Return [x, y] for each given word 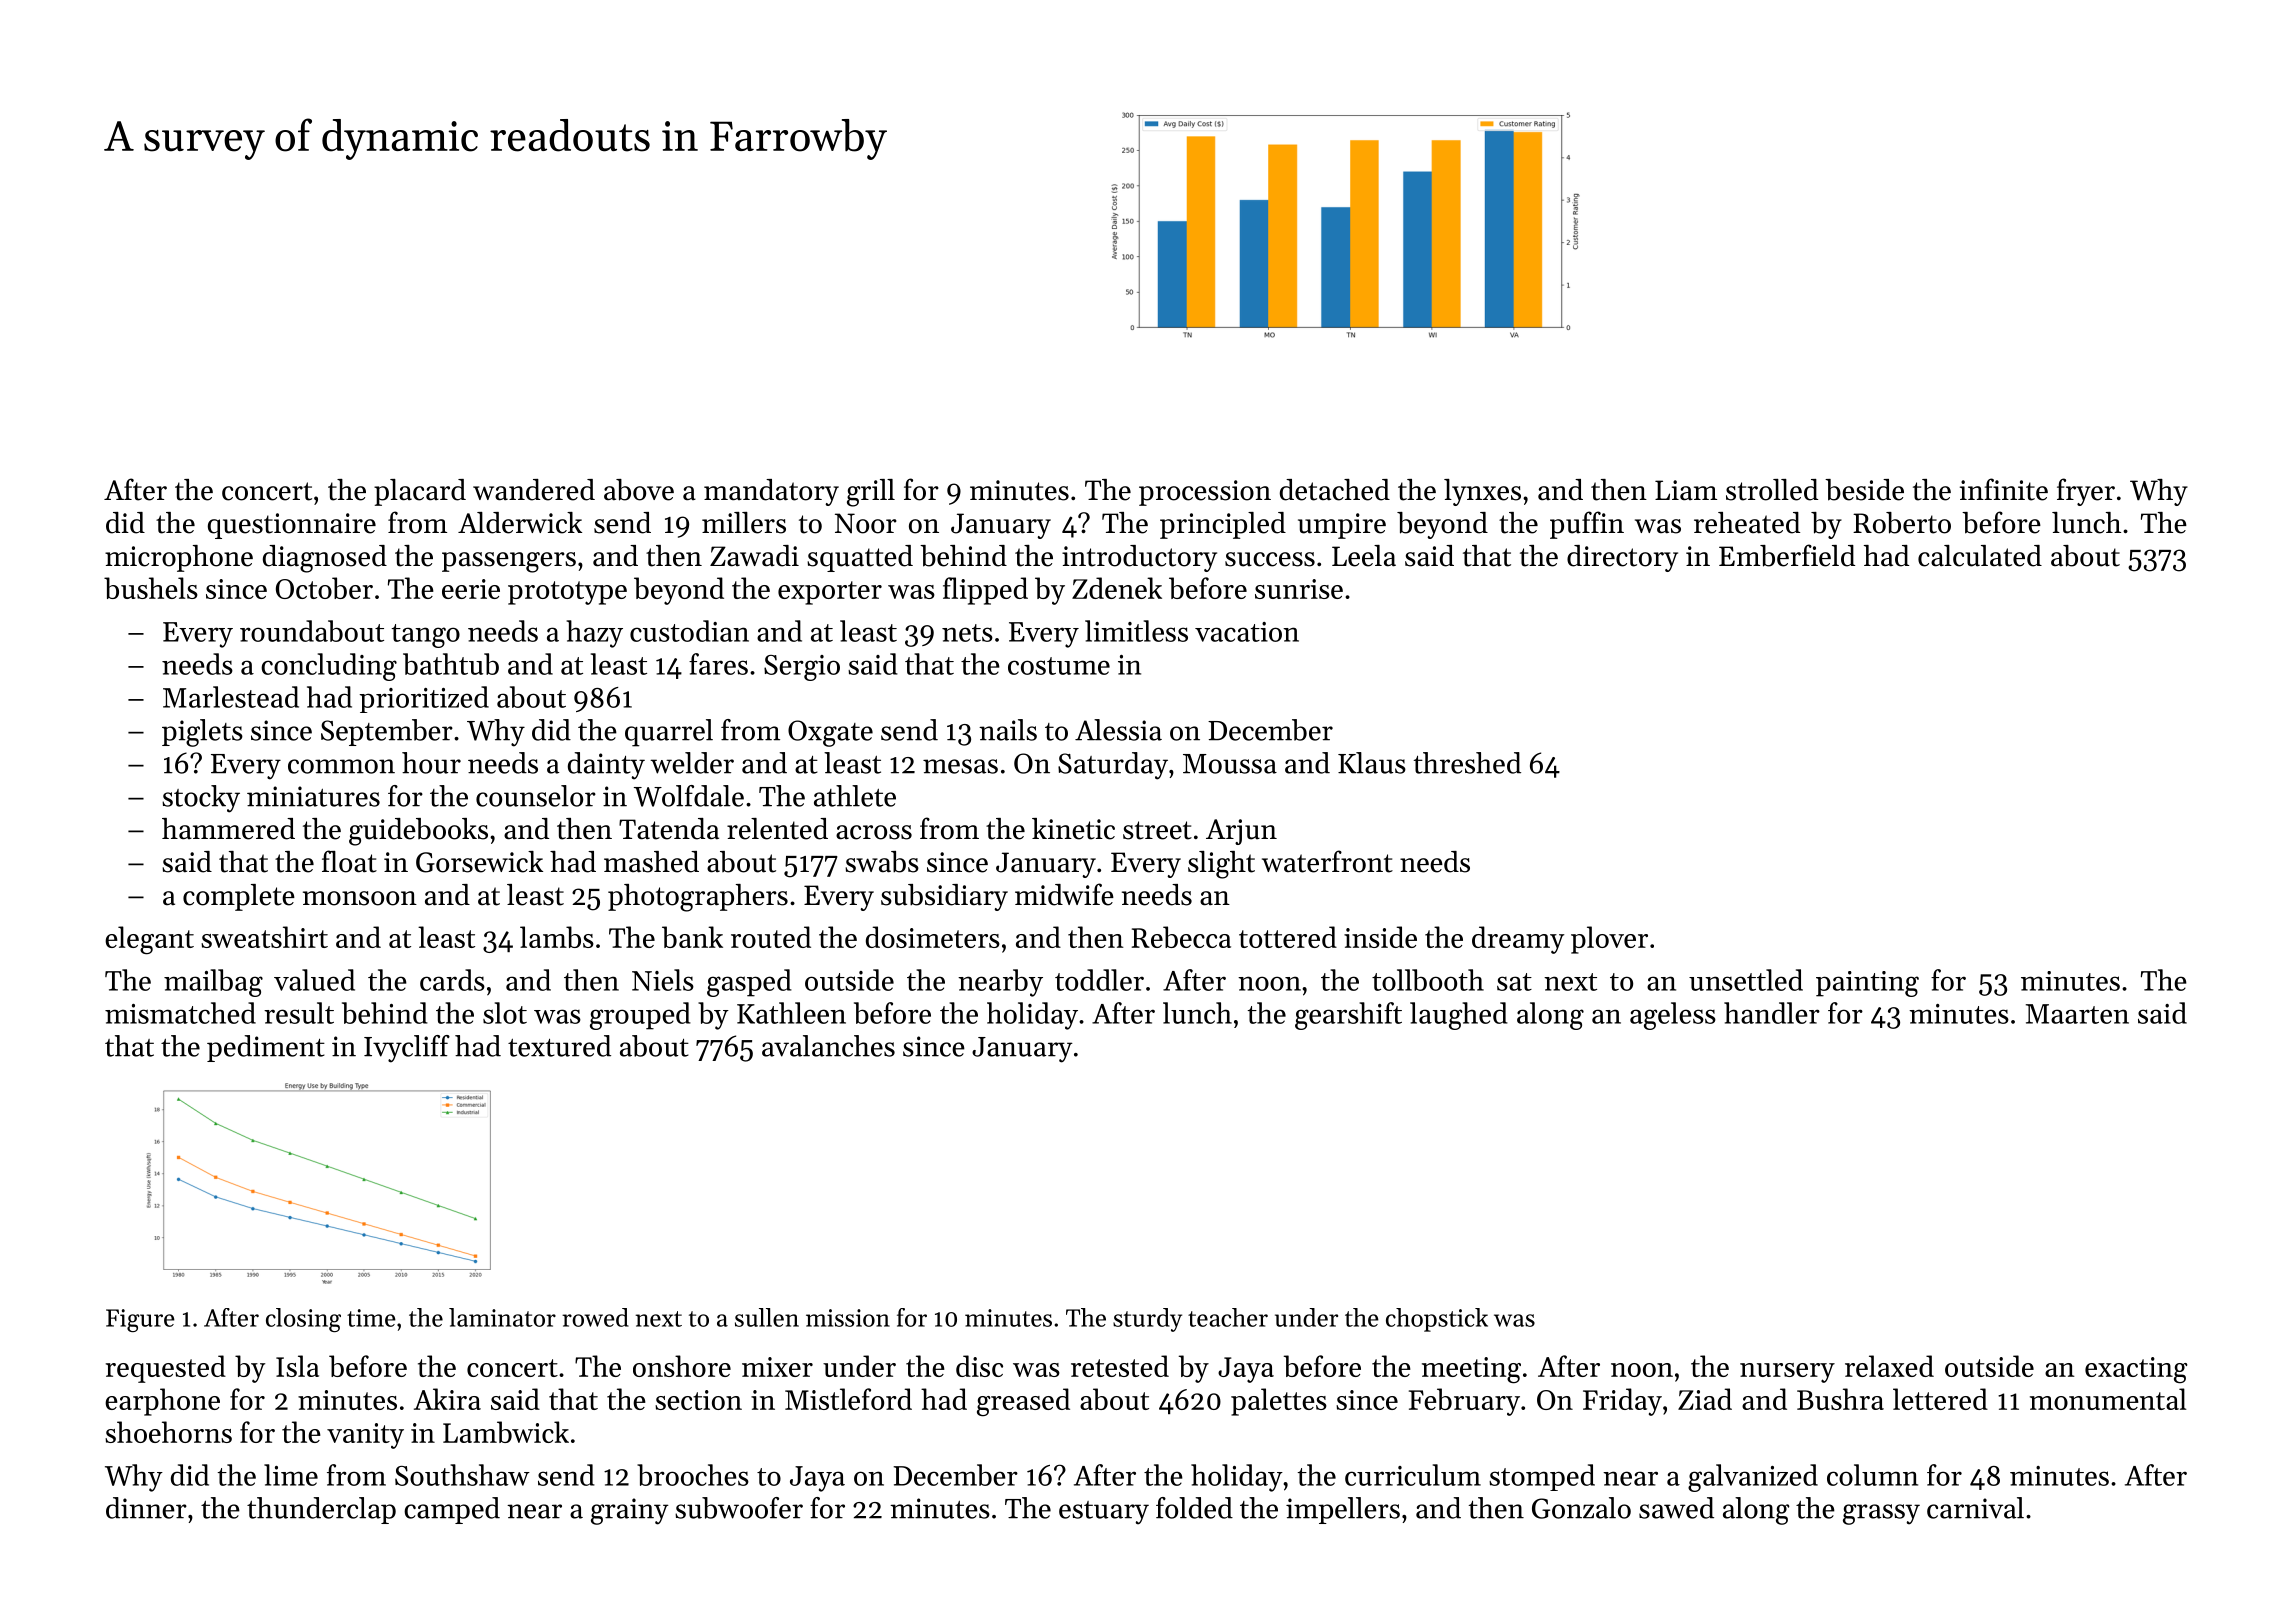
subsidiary [944, 897]
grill [871, 493]
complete [239, 897]
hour [431, 763]
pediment [266, 1048]
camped [452, 1510]
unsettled [1746, 980]
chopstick [1437, 1320]
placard [420, 492]
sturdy [1147, 1320]
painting [1867, 984]
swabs [882, 862]
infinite [2004, 489]
